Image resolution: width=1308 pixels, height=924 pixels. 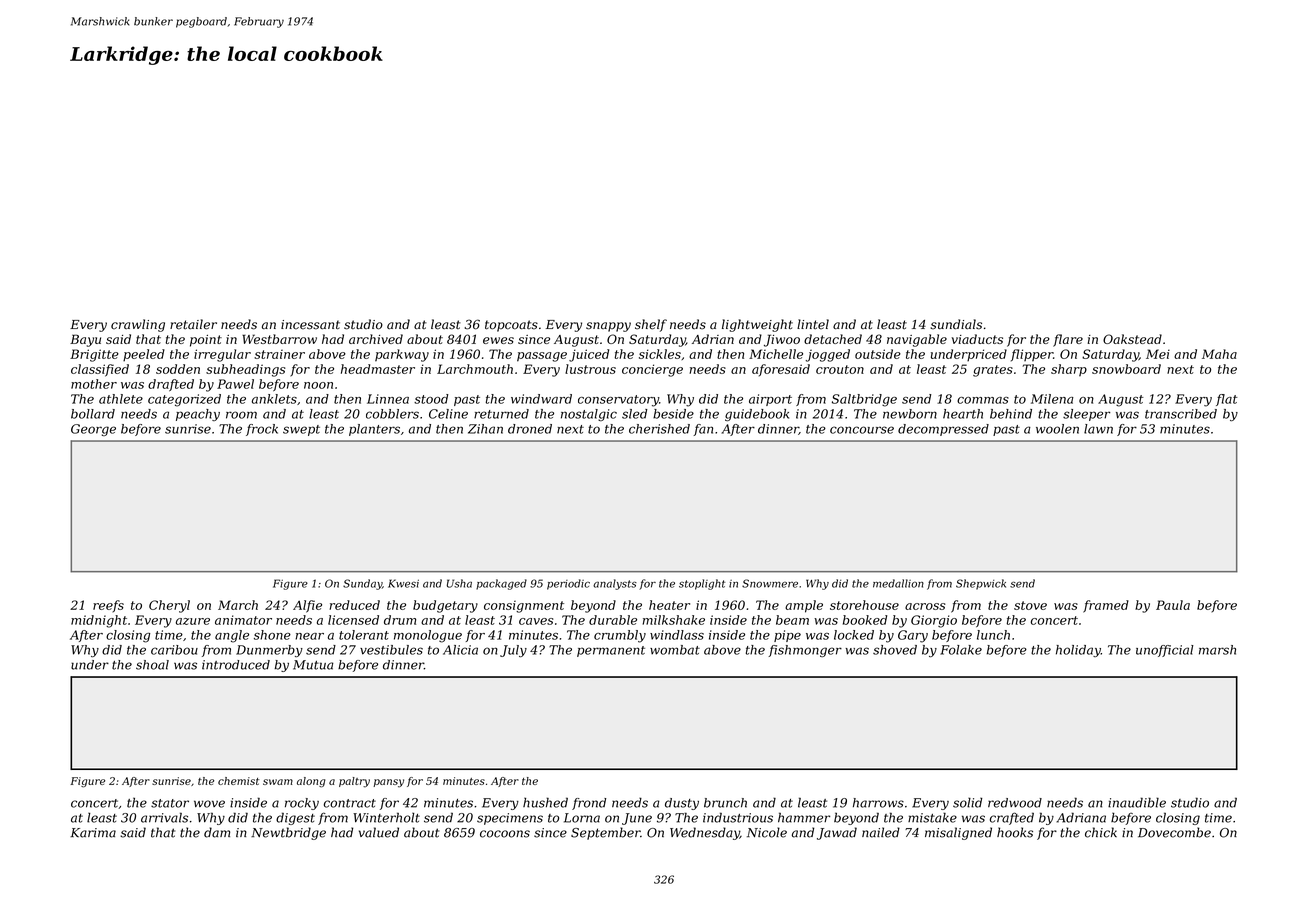 I want to click on hooks, so click(x=1015, y=832).
